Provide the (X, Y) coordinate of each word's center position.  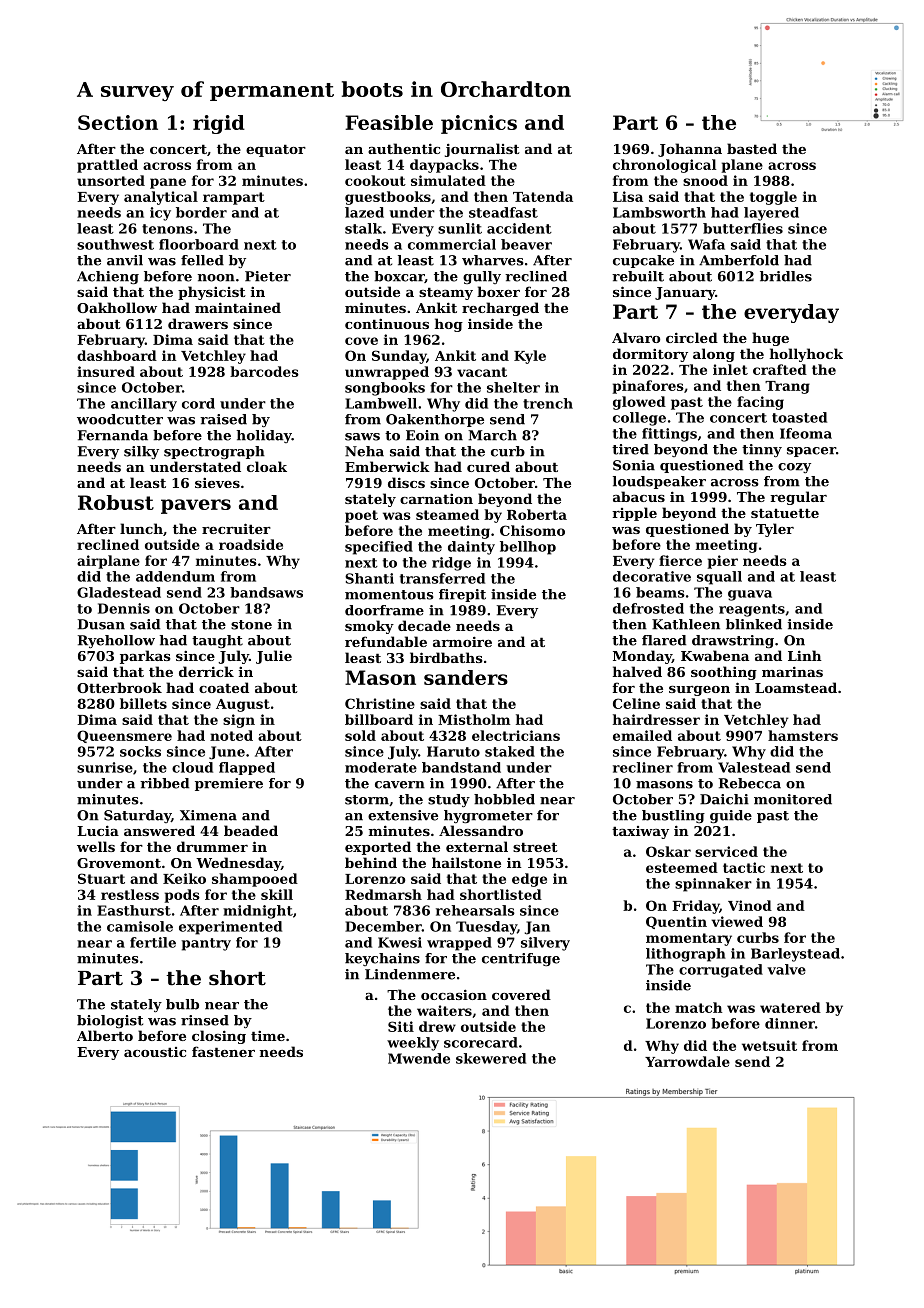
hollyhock (806, 355)
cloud (192, 767)
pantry (206, 944)
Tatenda (543, 196)
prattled (107, 166)
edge (529, 880)
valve (786, 969)
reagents (752, 610)
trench (548, 403)
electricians (516, 735)
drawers (198, 323)
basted (752, 148)
